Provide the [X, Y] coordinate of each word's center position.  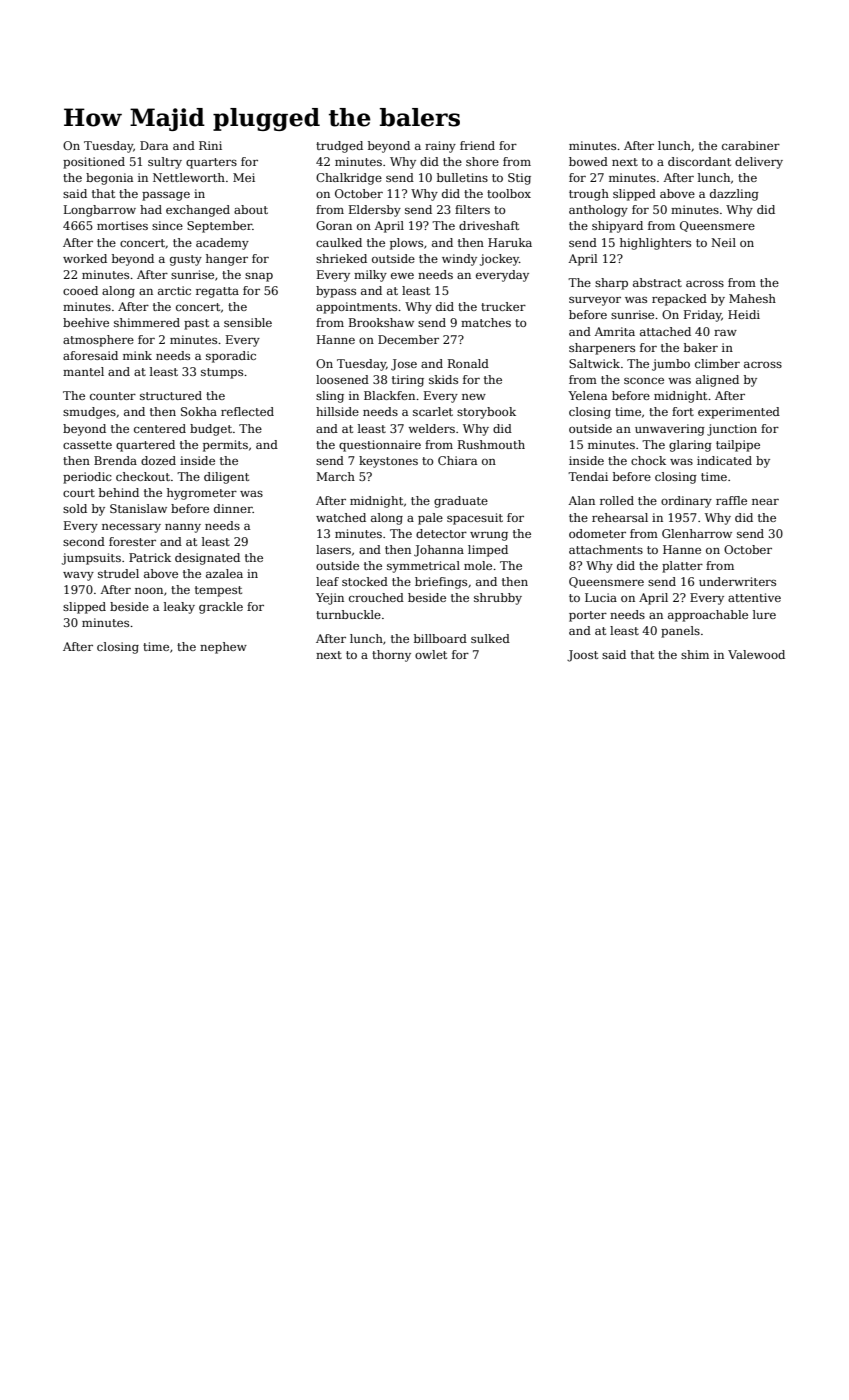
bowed [588, 161]
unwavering [670, 430]
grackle [221, 608]
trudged [339, 147]
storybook [486, 413]
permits [225, 446]
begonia [109, 179]
